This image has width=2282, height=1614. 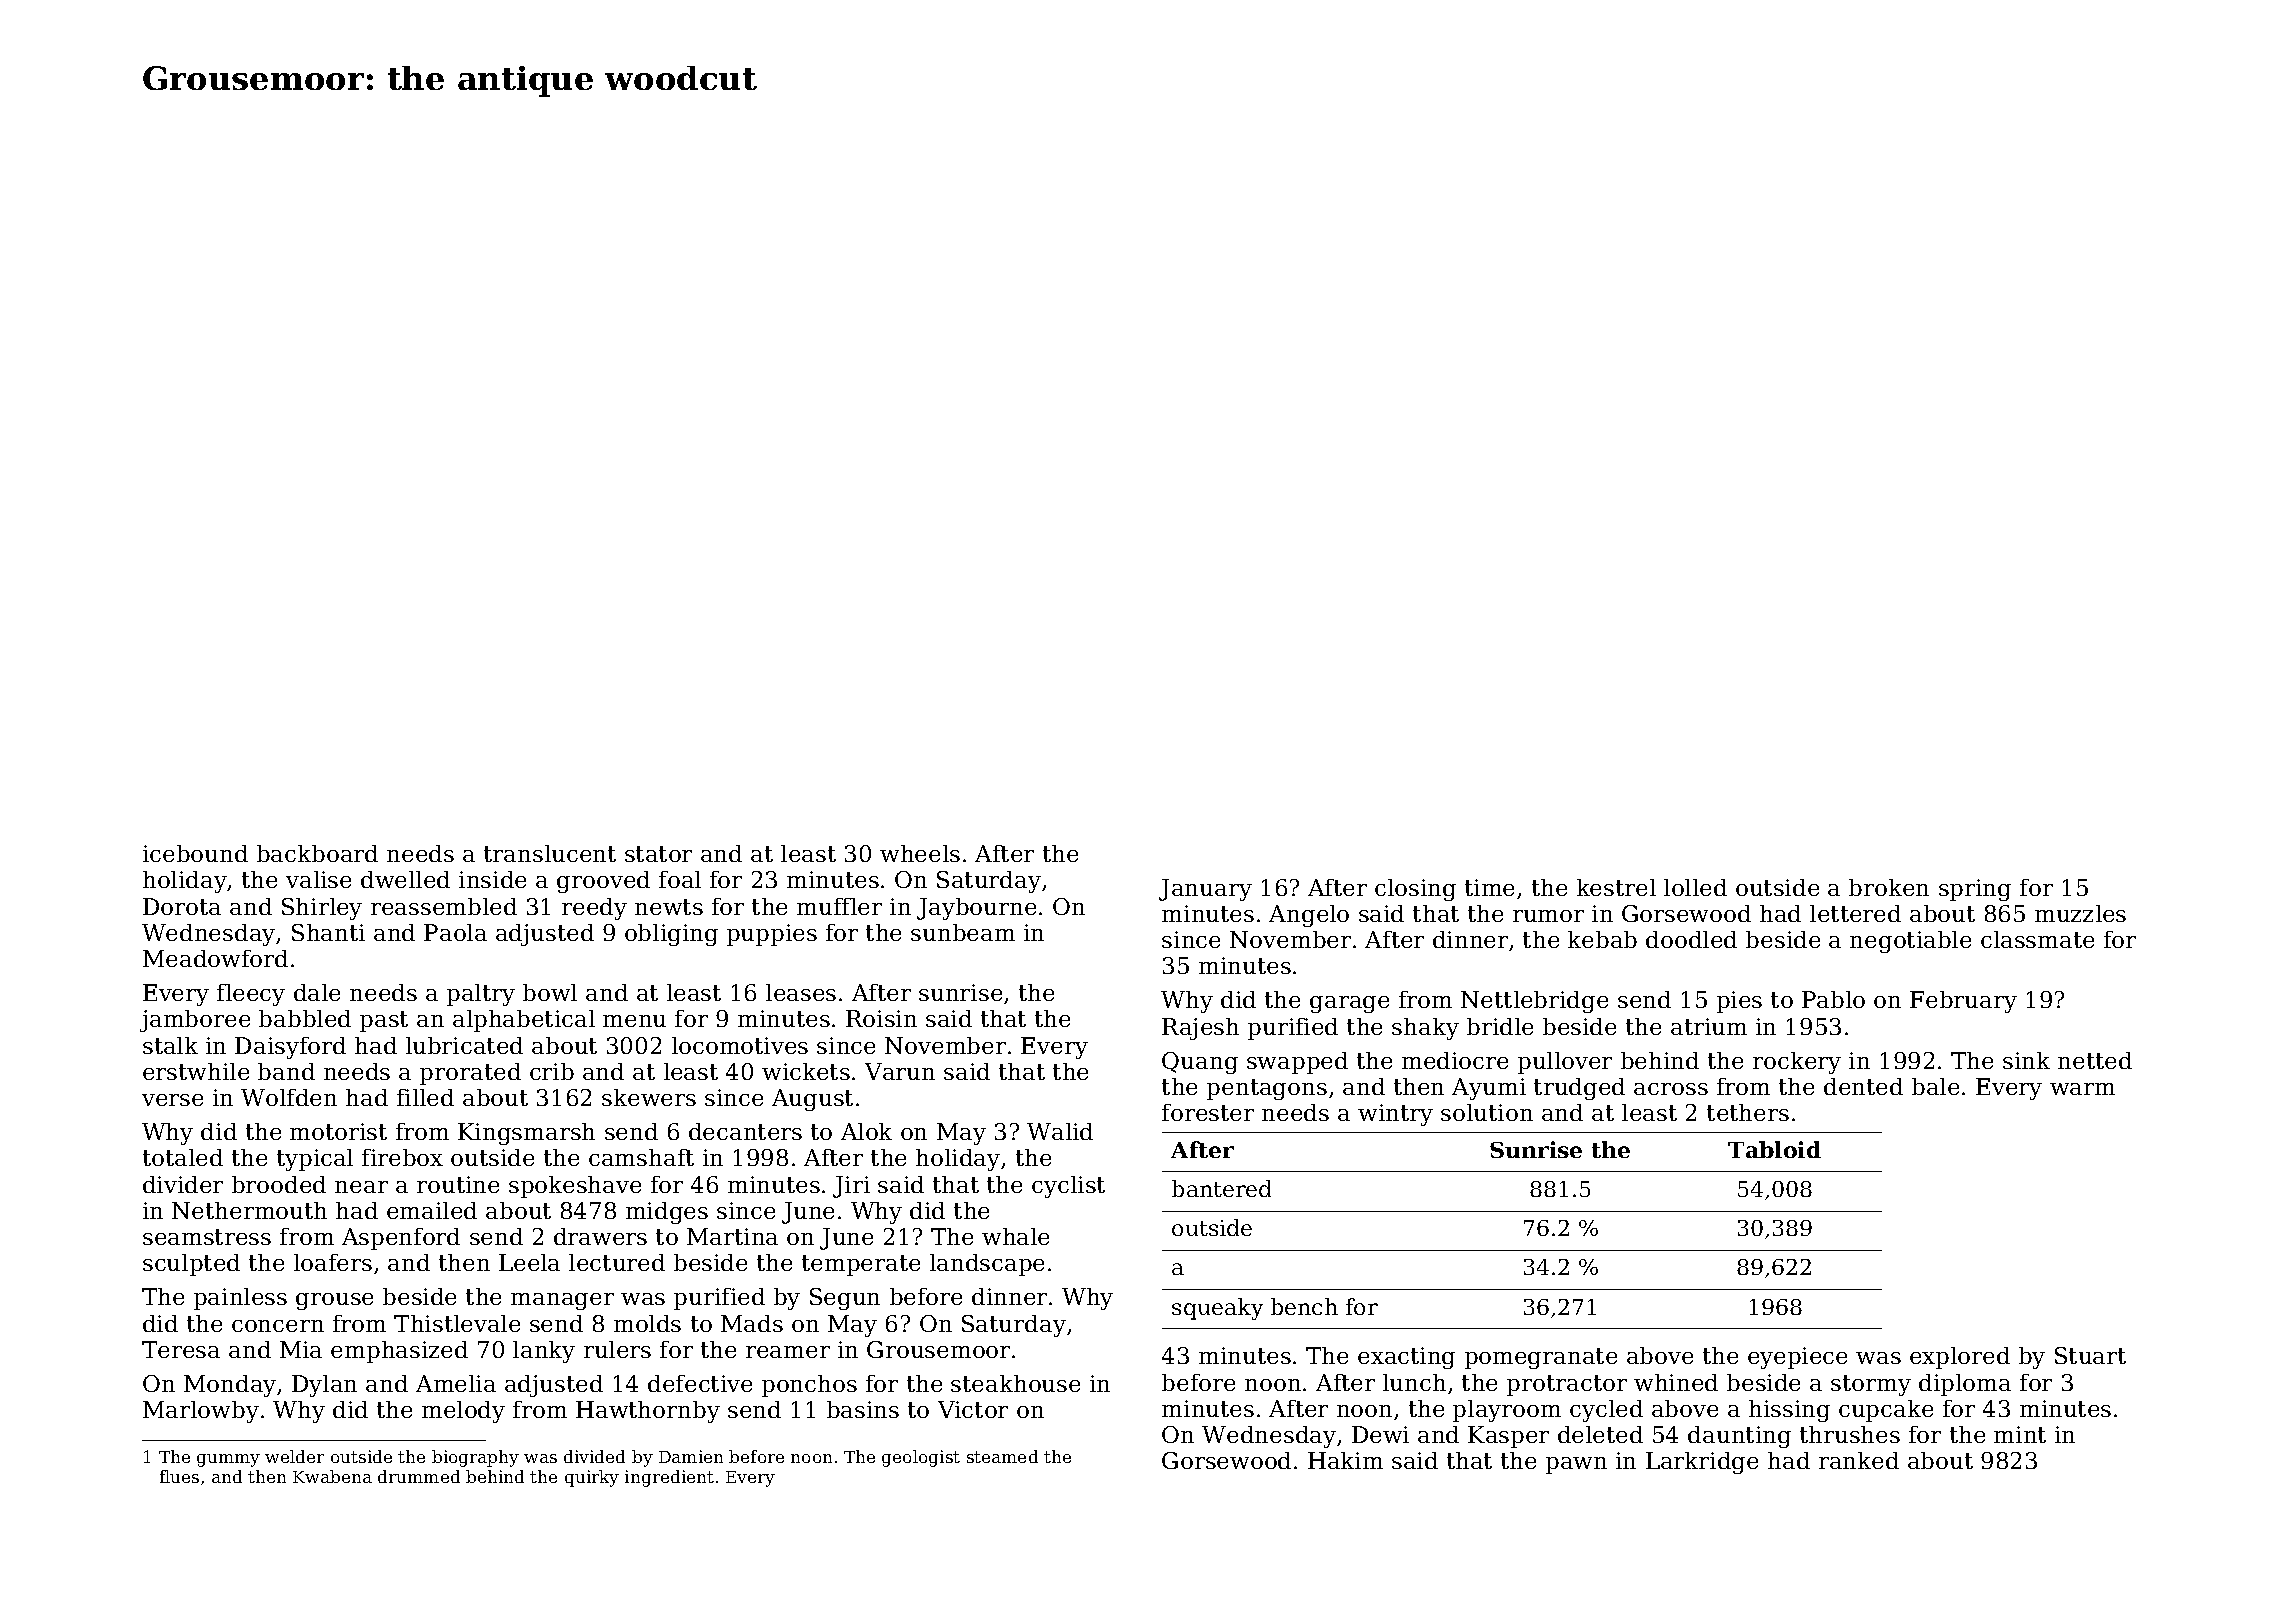 What do you see at coordinates (963, 932) in the image?
I see `sunbeam` at bounding box center [963, 932].
